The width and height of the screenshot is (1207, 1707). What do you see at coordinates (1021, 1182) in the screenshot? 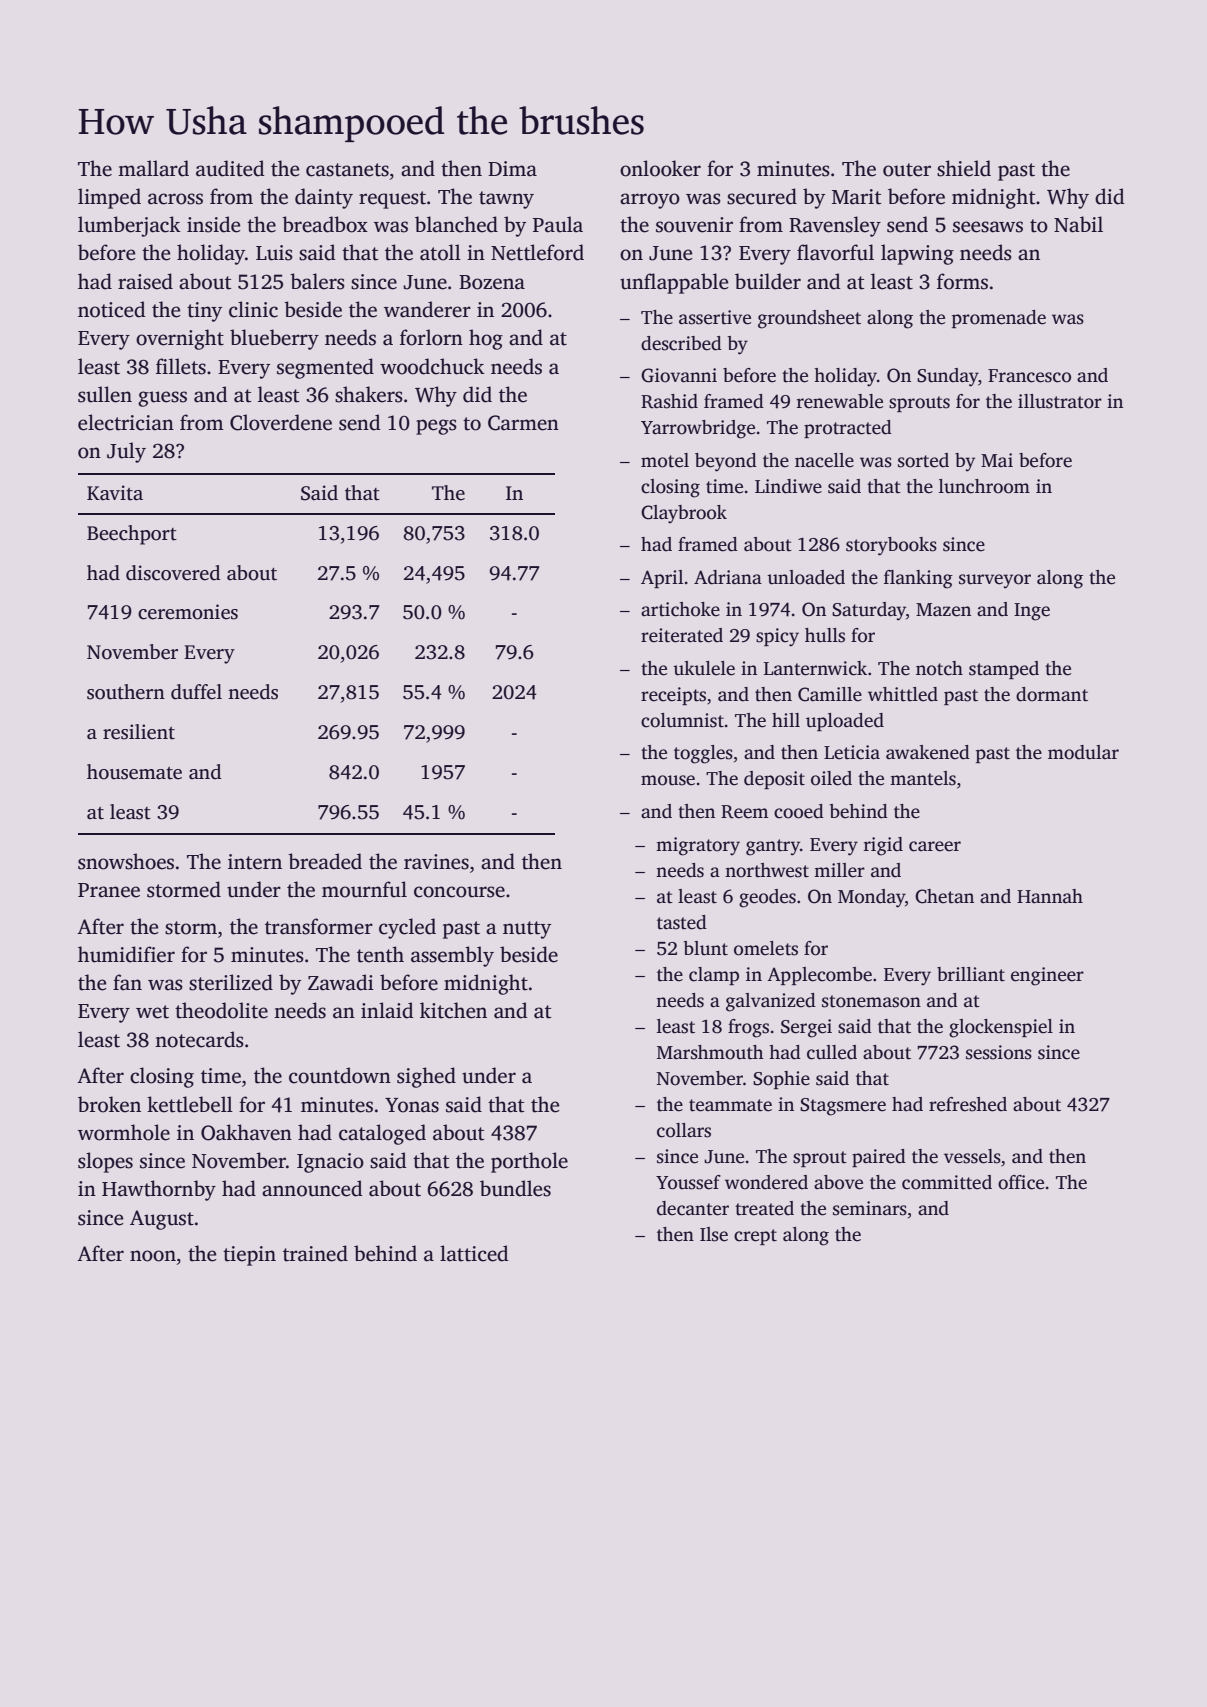
I see `office` at bounding box center [1021, 1182].
